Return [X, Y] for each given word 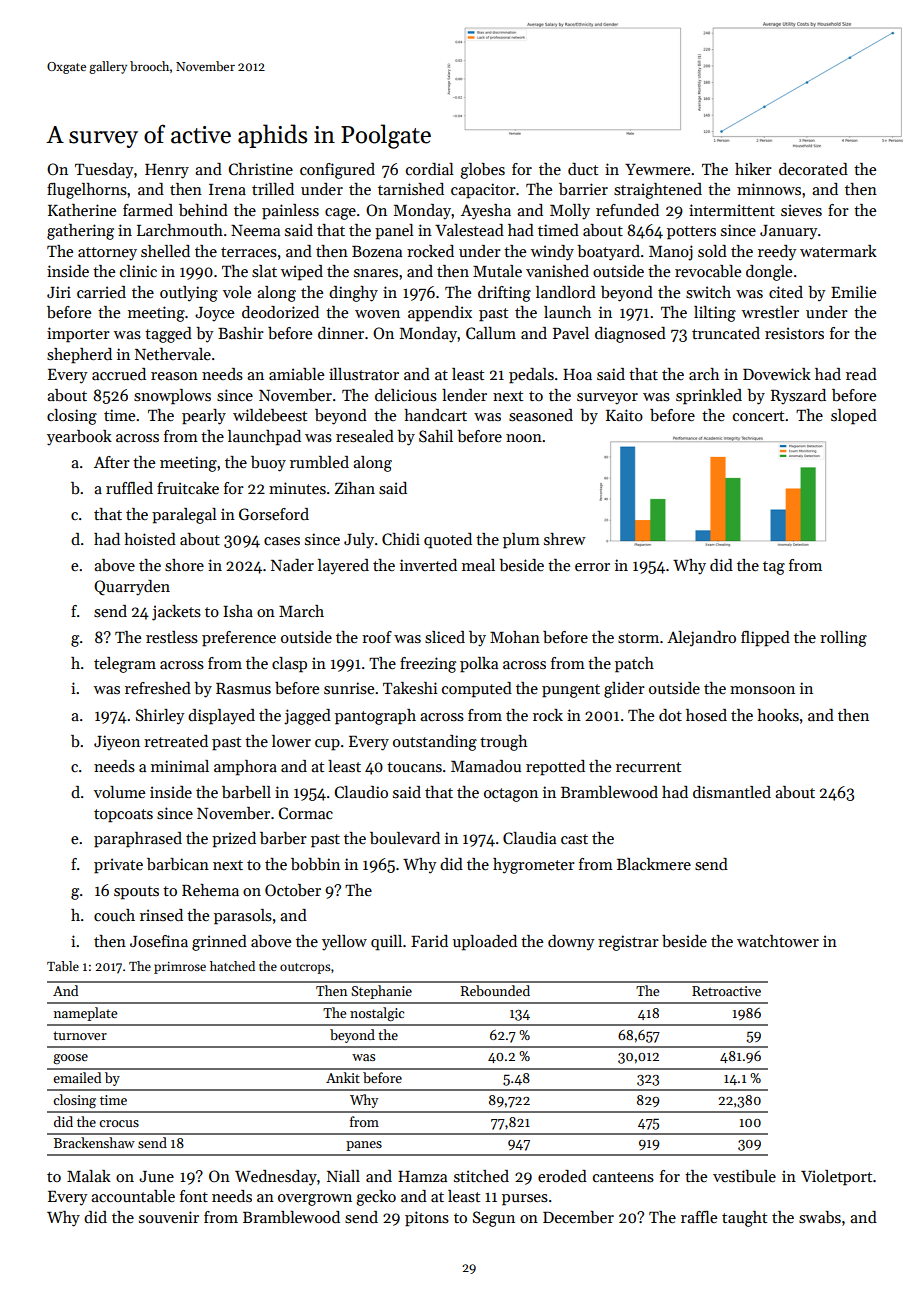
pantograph [375, 717]
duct [583, 169]
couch [114, 915]
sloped [854, 417]
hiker [753, 169]
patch [634, 665]
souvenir [169, 1217]
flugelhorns [87, 191]
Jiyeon [117, 743]
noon [524, 438]
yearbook [79, 438]
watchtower [778, 941]
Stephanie [381, 992]
